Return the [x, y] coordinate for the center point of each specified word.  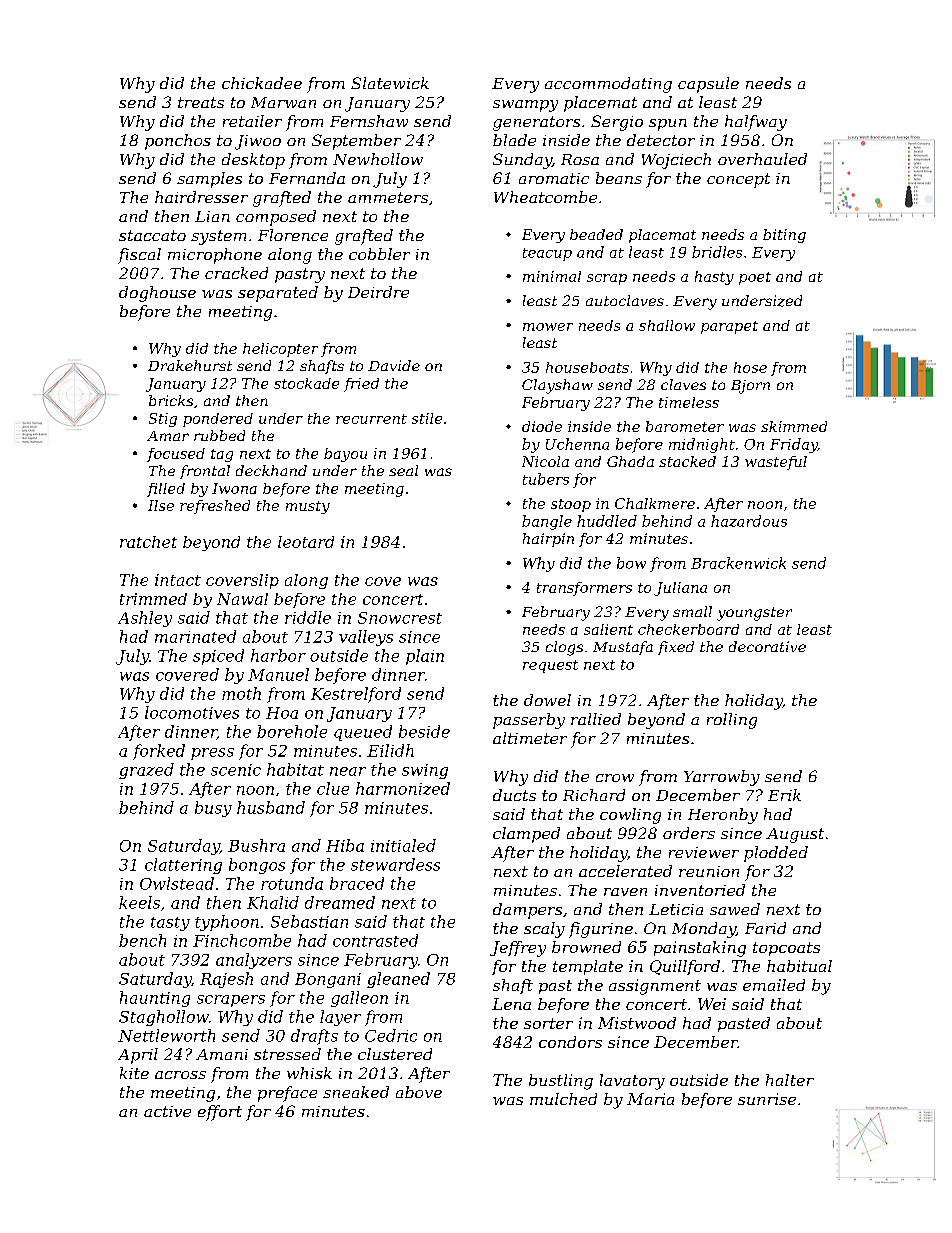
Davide [394, 365]
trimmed [153, 599]
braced [357, 883]
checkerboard [688, 629]
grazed [146, 771]
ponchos [178, 142]
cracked [236, 273]
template [588, 967]
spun [668, 125]
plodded [776, 854]
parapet [729, 327]
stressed [287, 1054]
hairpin [548, 540]
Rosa [580, 159]
